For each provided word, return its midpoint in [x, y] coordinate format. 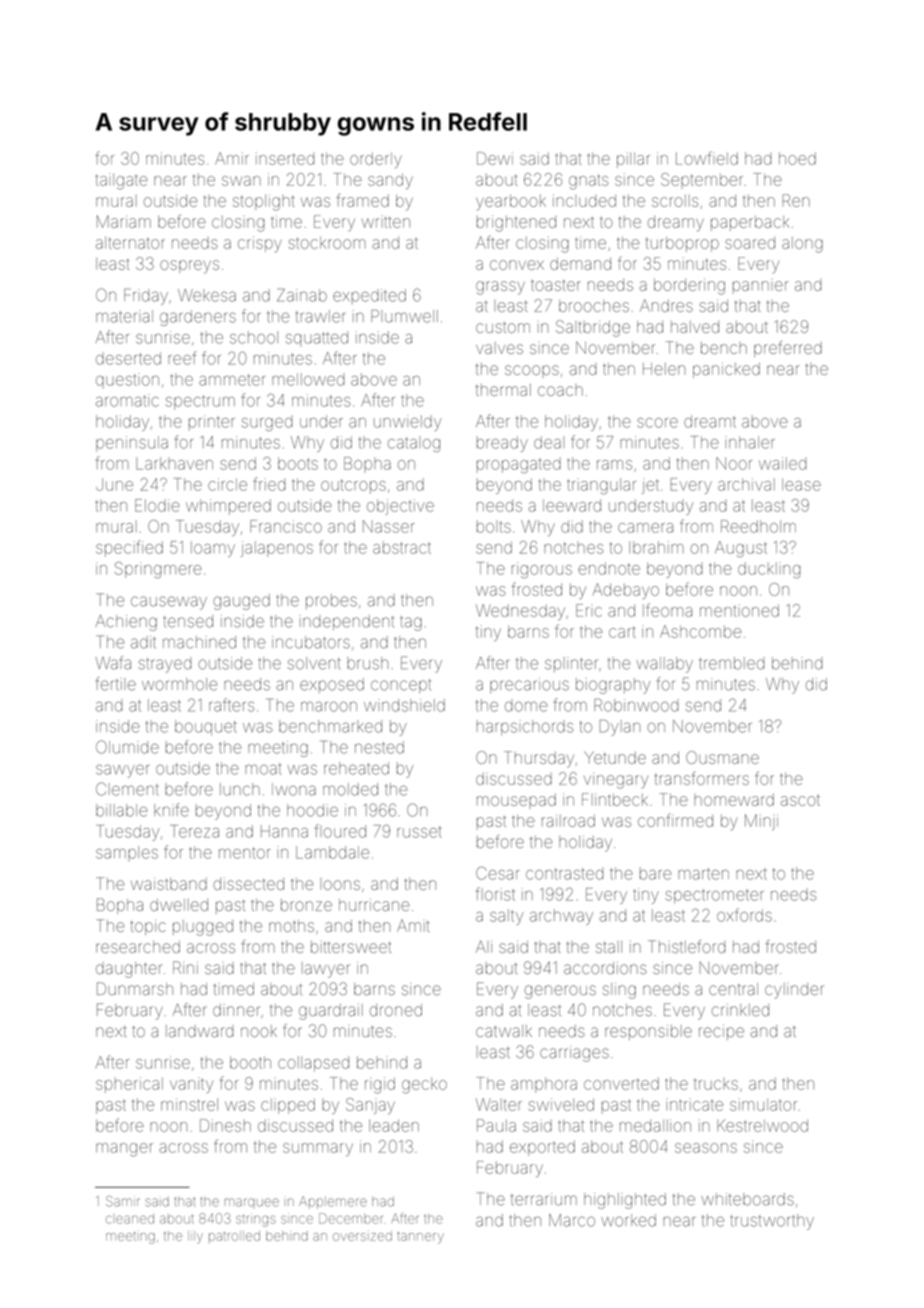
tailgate [121, 181]
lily [195, 1237]
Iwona [294, 789]
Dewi [495, 158]
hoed [797, 158]
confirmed [675, 820]
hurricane [374, 905]
